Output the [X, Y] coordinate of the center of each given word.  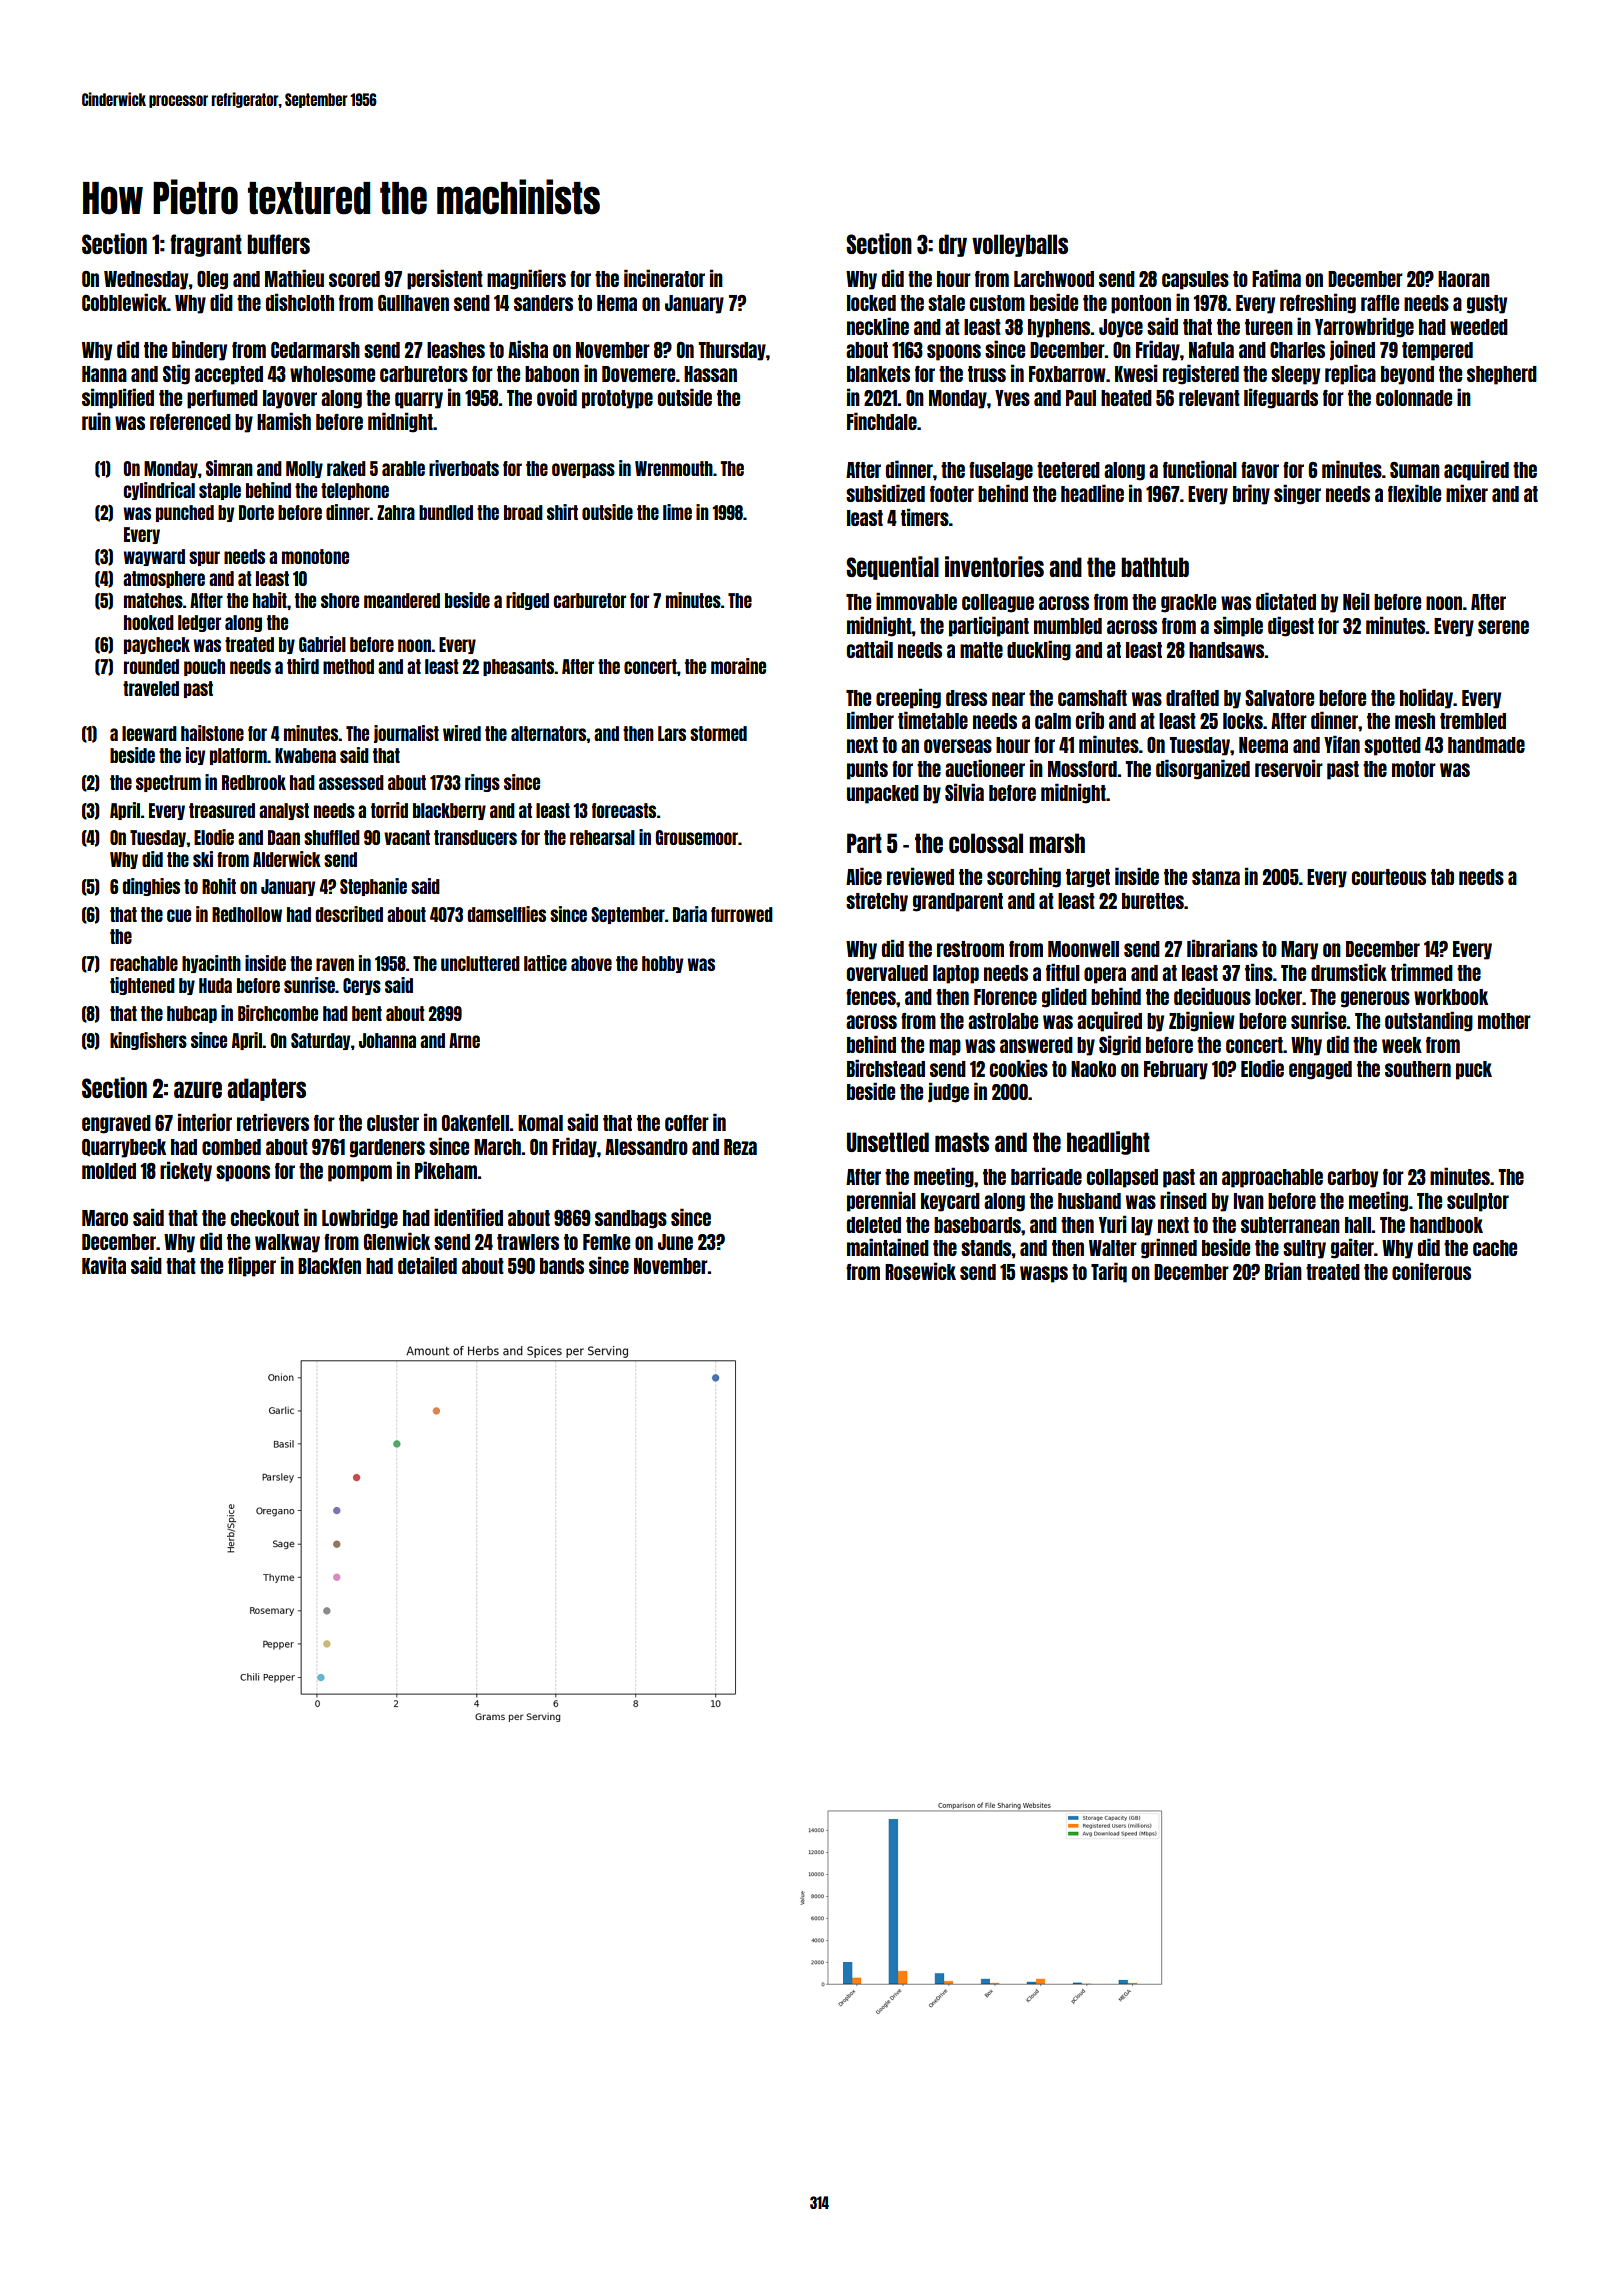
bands [562, 1266]
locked [871, 303]
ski [203, 859]
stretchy [877, 902]
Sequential [892, 568]
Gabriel [322, 644]
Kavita [104, 1265]
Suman [1415, 470]
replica [1350, 374]
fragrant [206, 245]
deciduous [1212, 996]
